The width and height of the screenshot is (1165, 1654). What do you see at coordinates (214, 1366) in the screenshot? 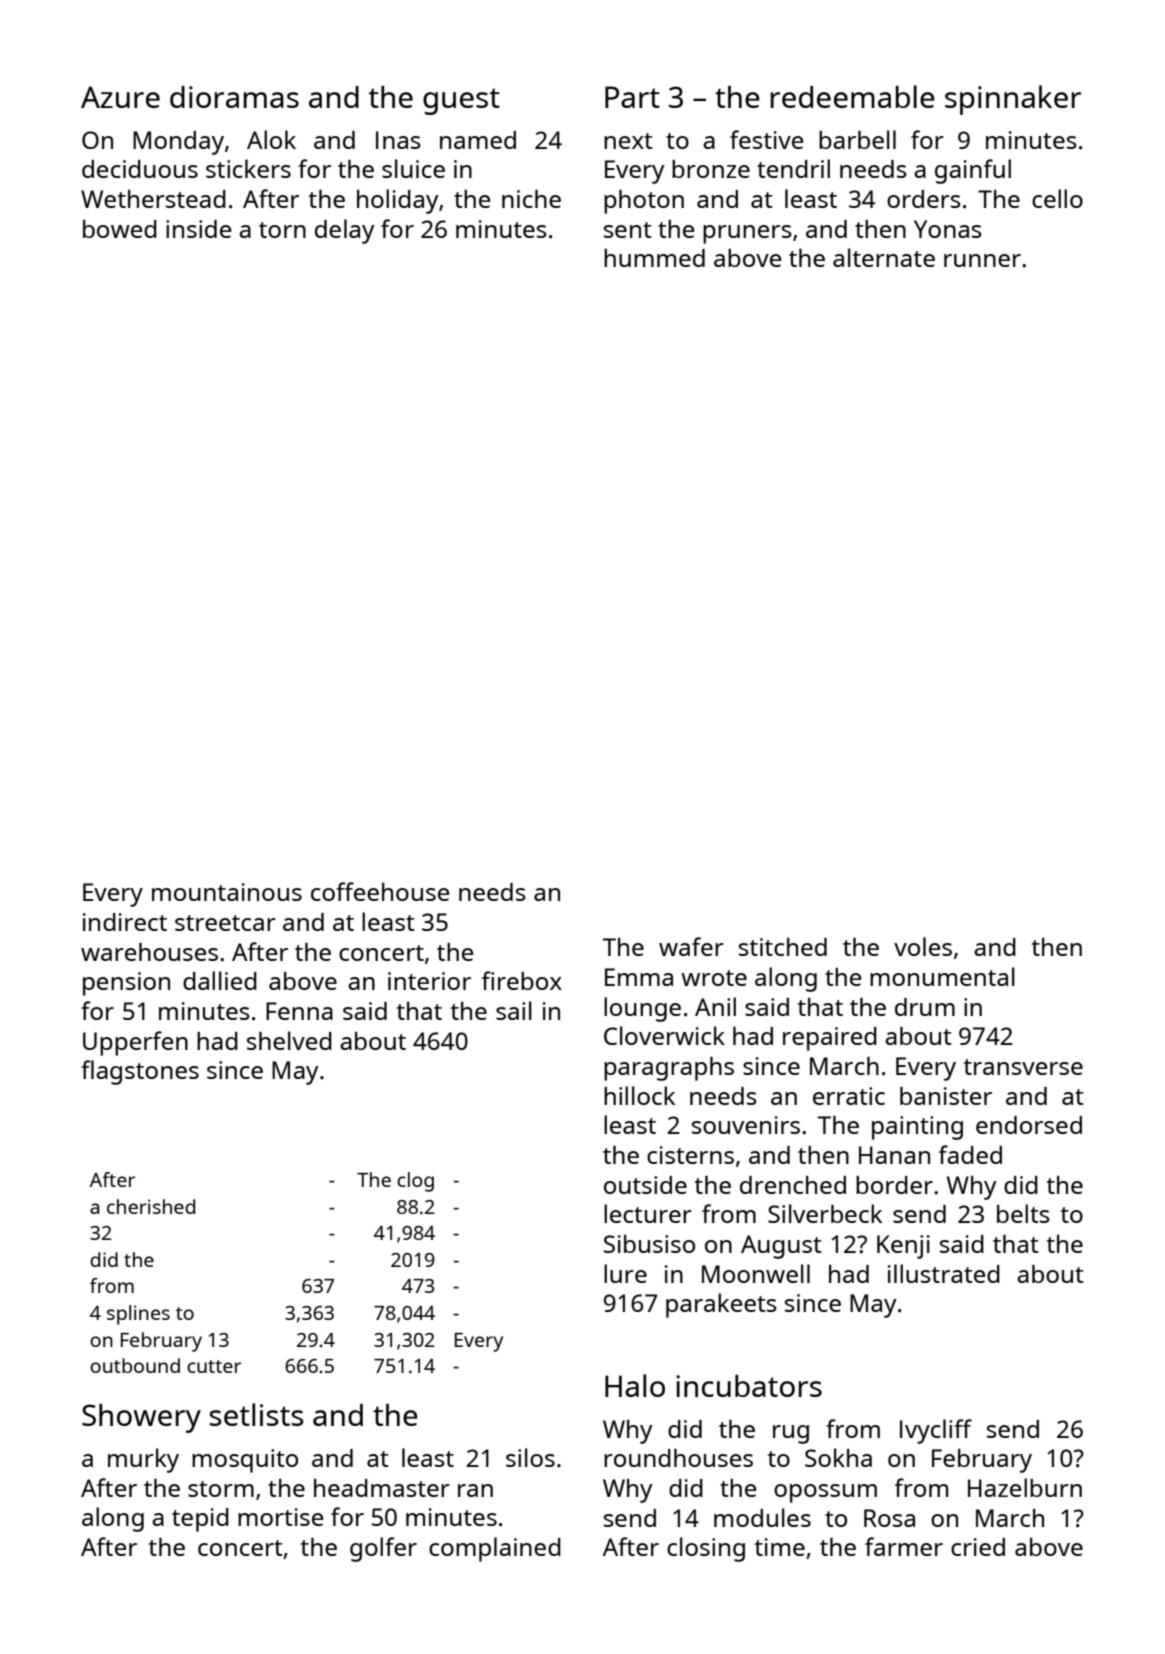
I see `cutter` at bounding box center [214, 1366].
